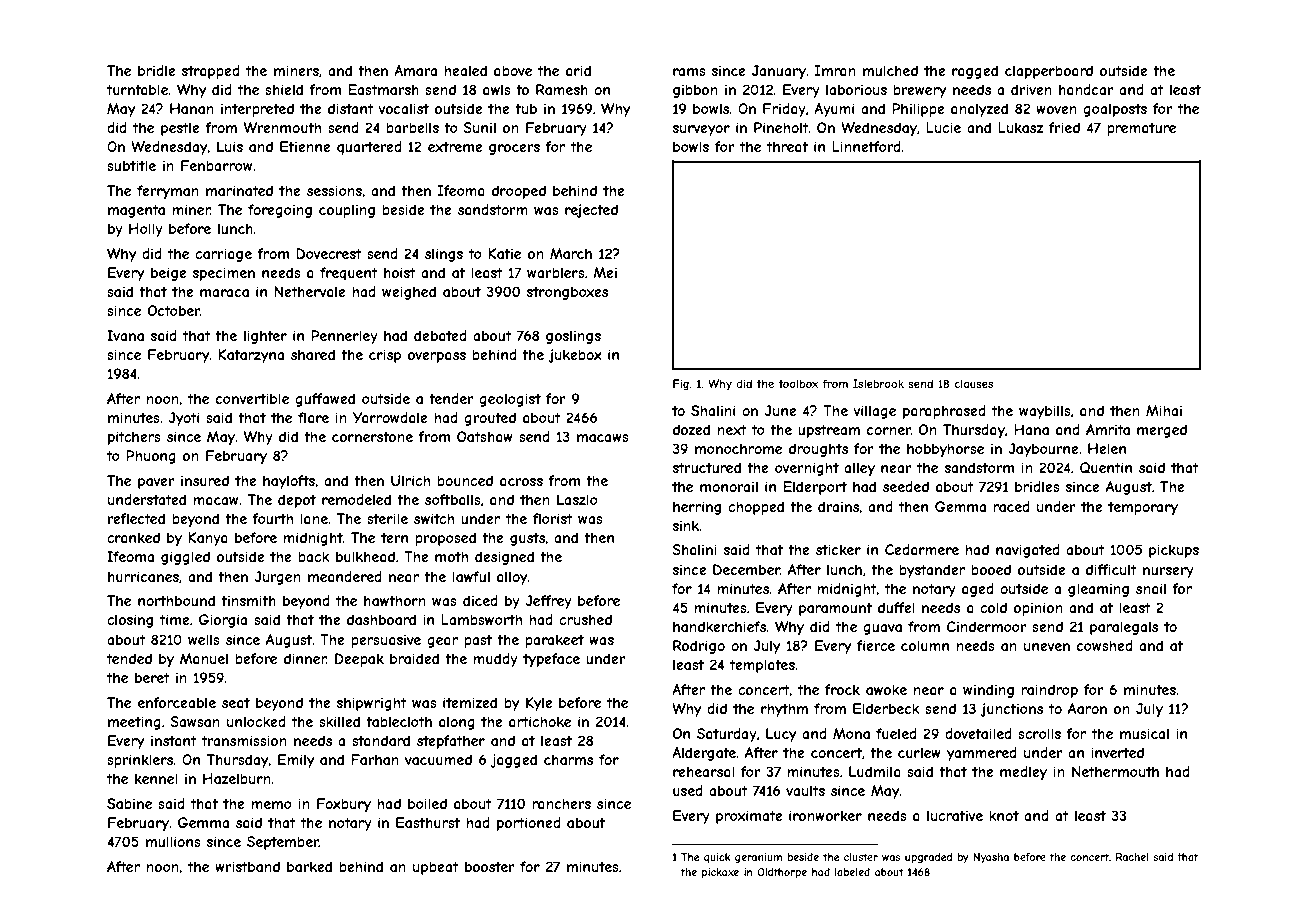 This screenshot has height=924, width=1308. What do you see at coordinates (1105, 645) in the screenshot?
I see `cowshed` at bounding box center [1105, 645].
